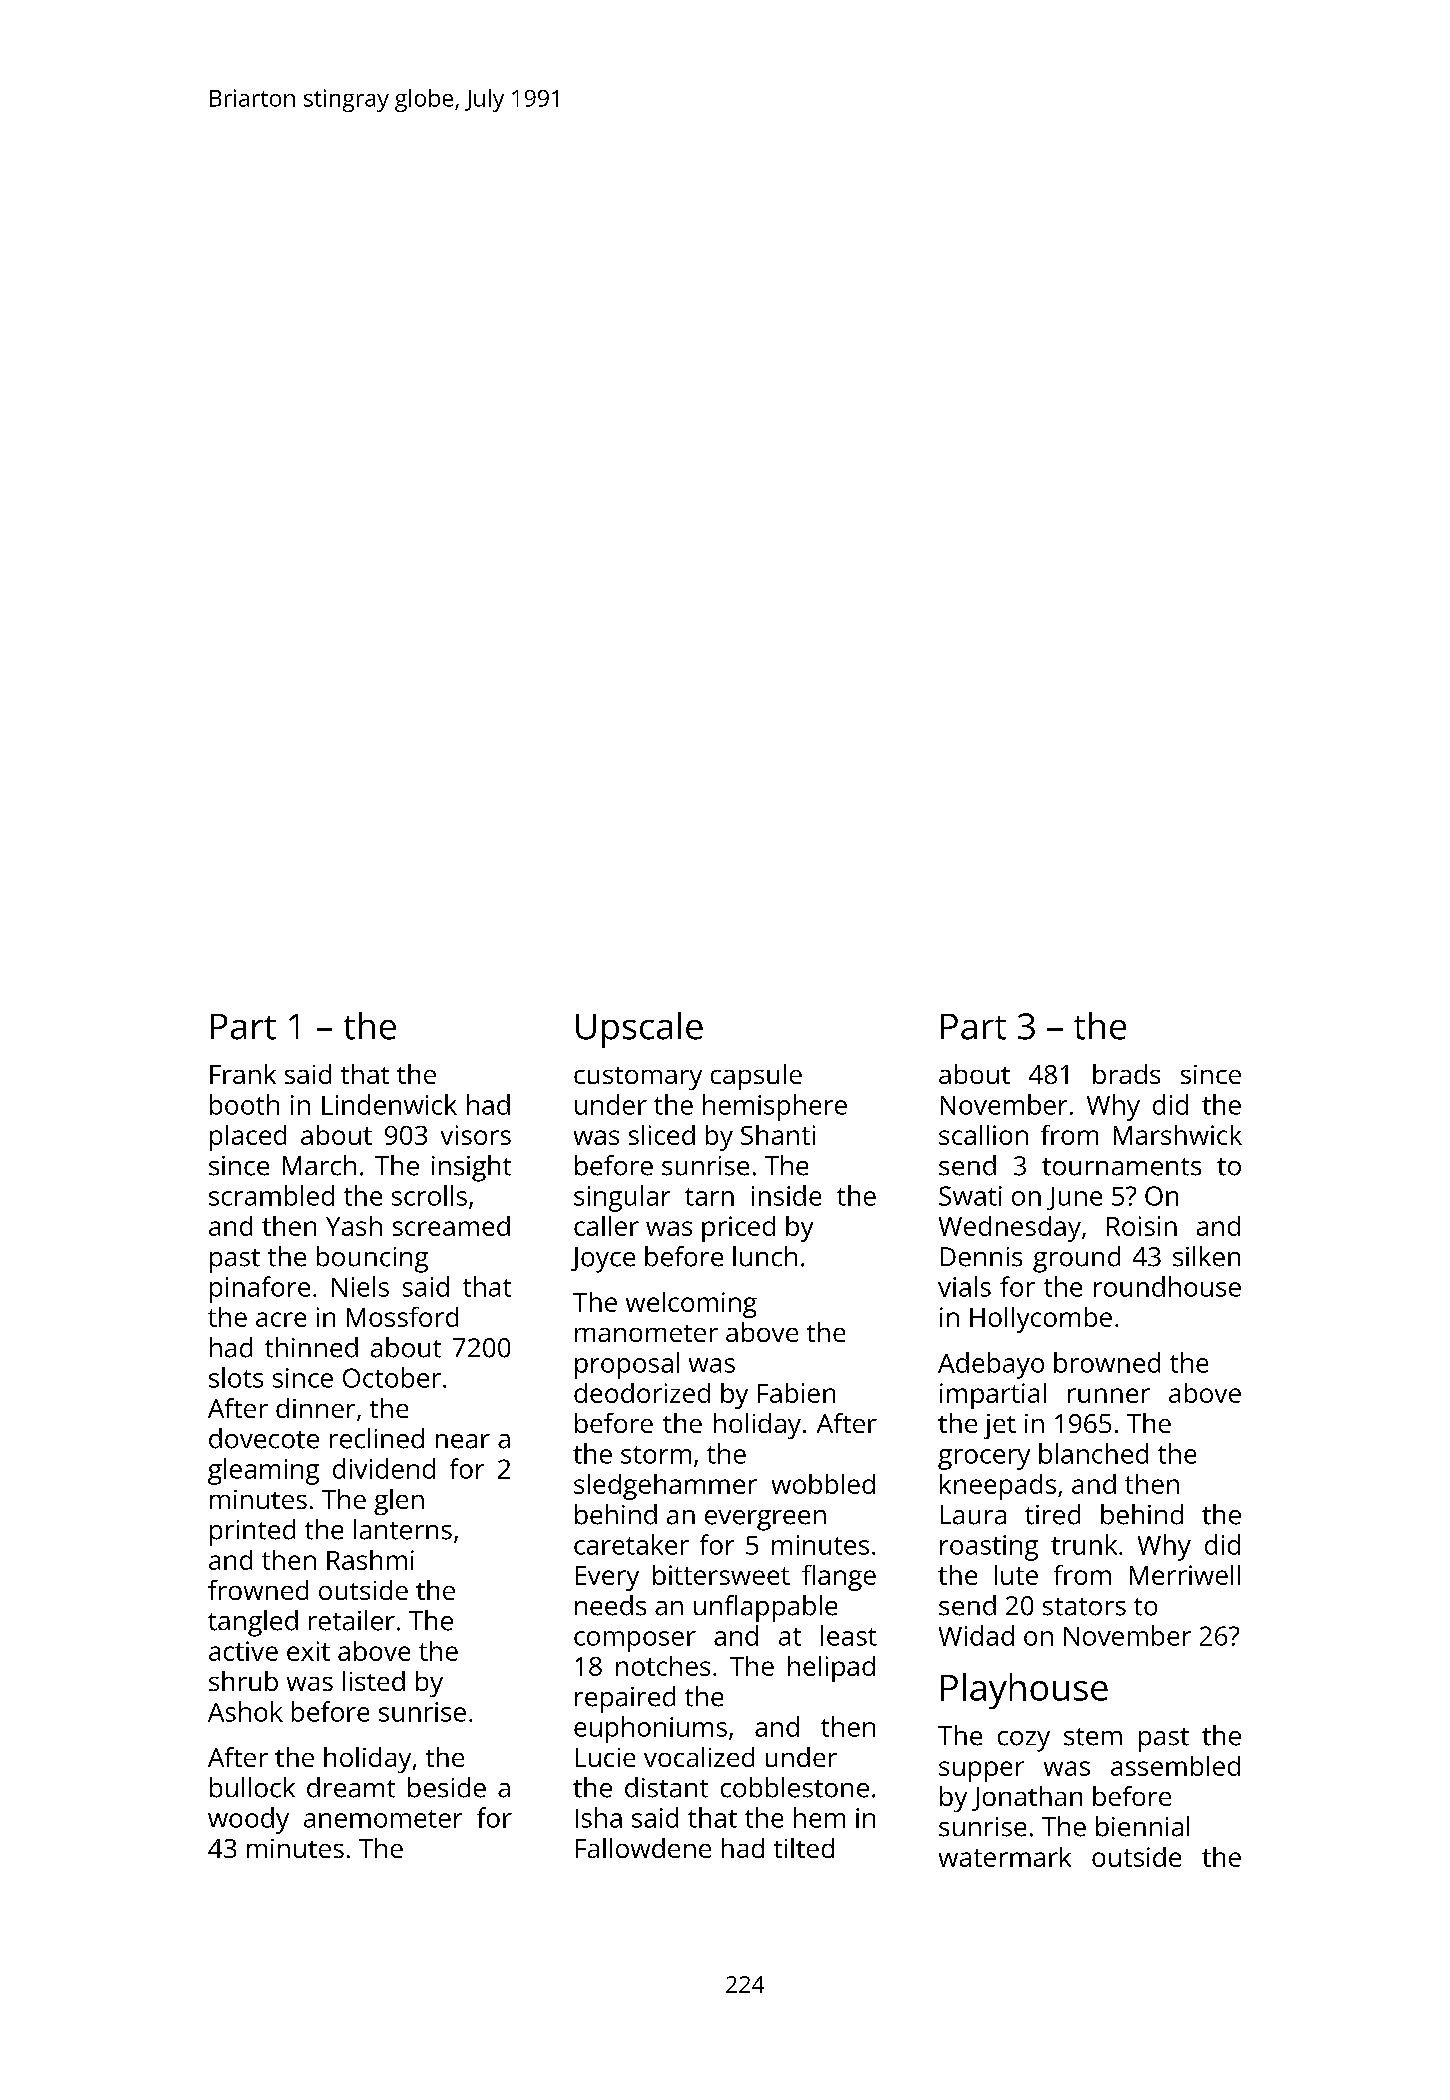 The image size is (1450, 2100). What do you see at coordinates (823, 1484) in the document?
I see `wobbled` at bounding box center [823, 1484].
